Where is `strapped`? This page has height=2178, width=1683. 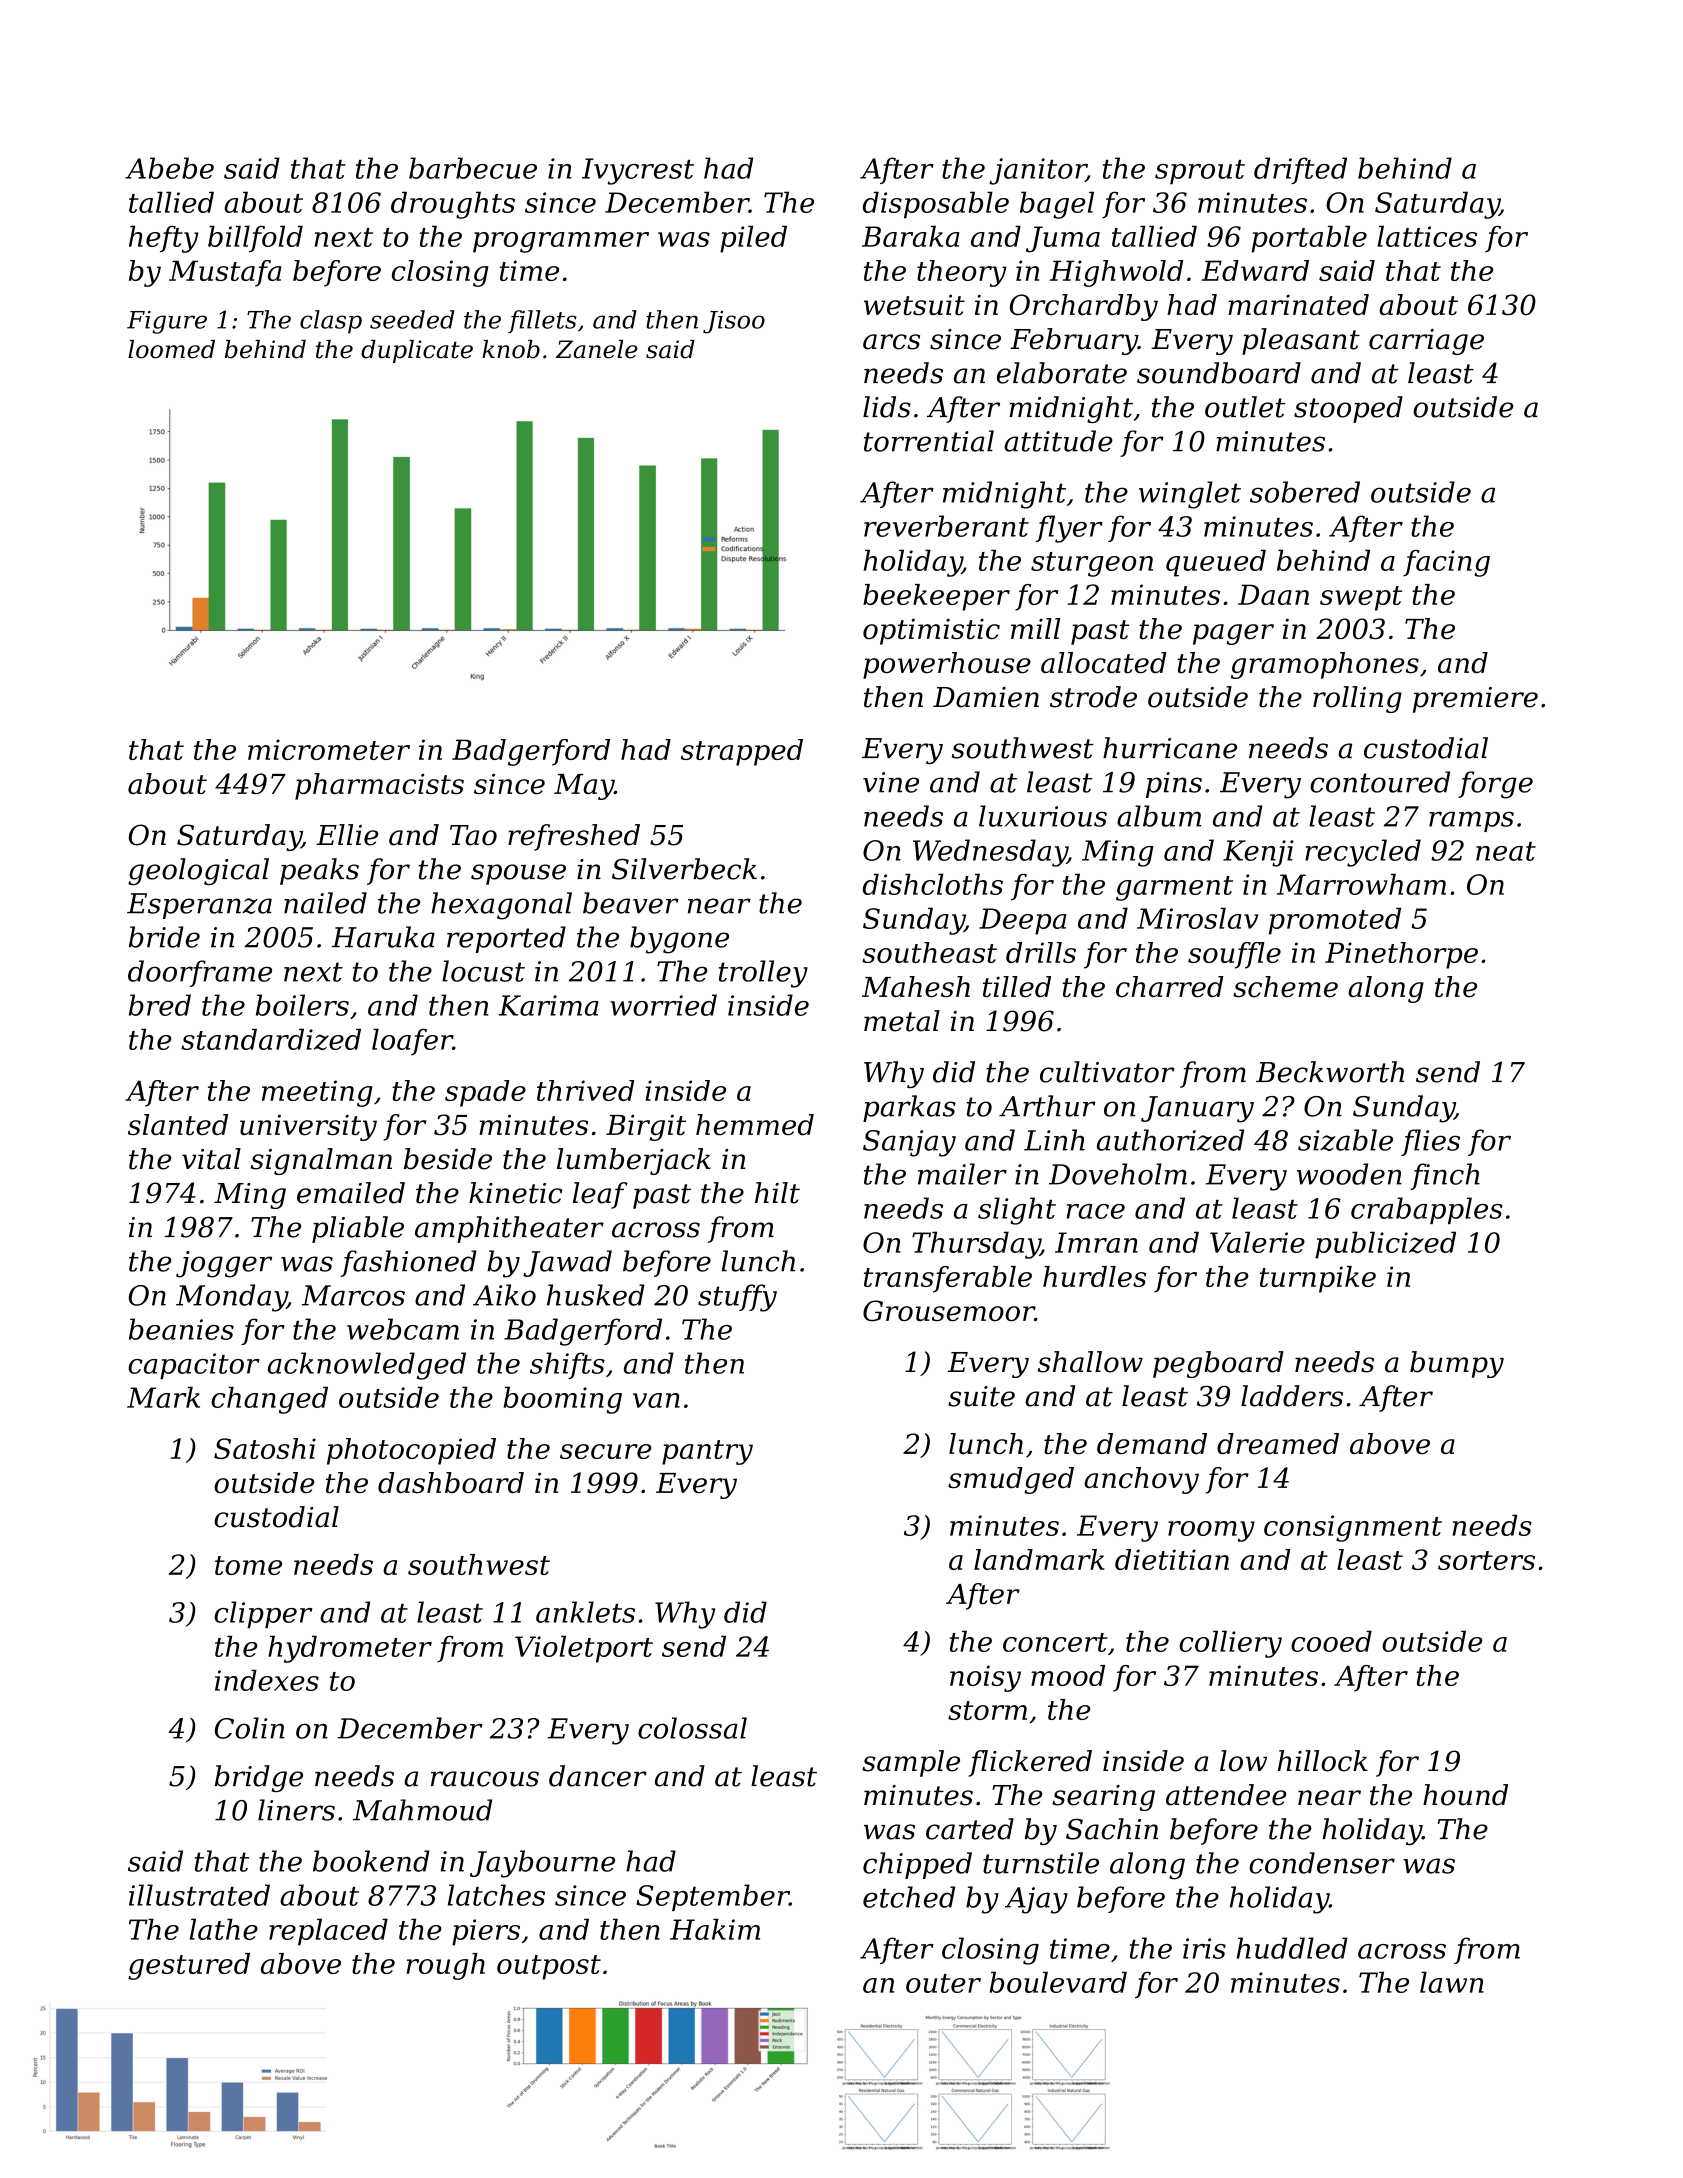 strapped is located at coordinates (742, 752).
